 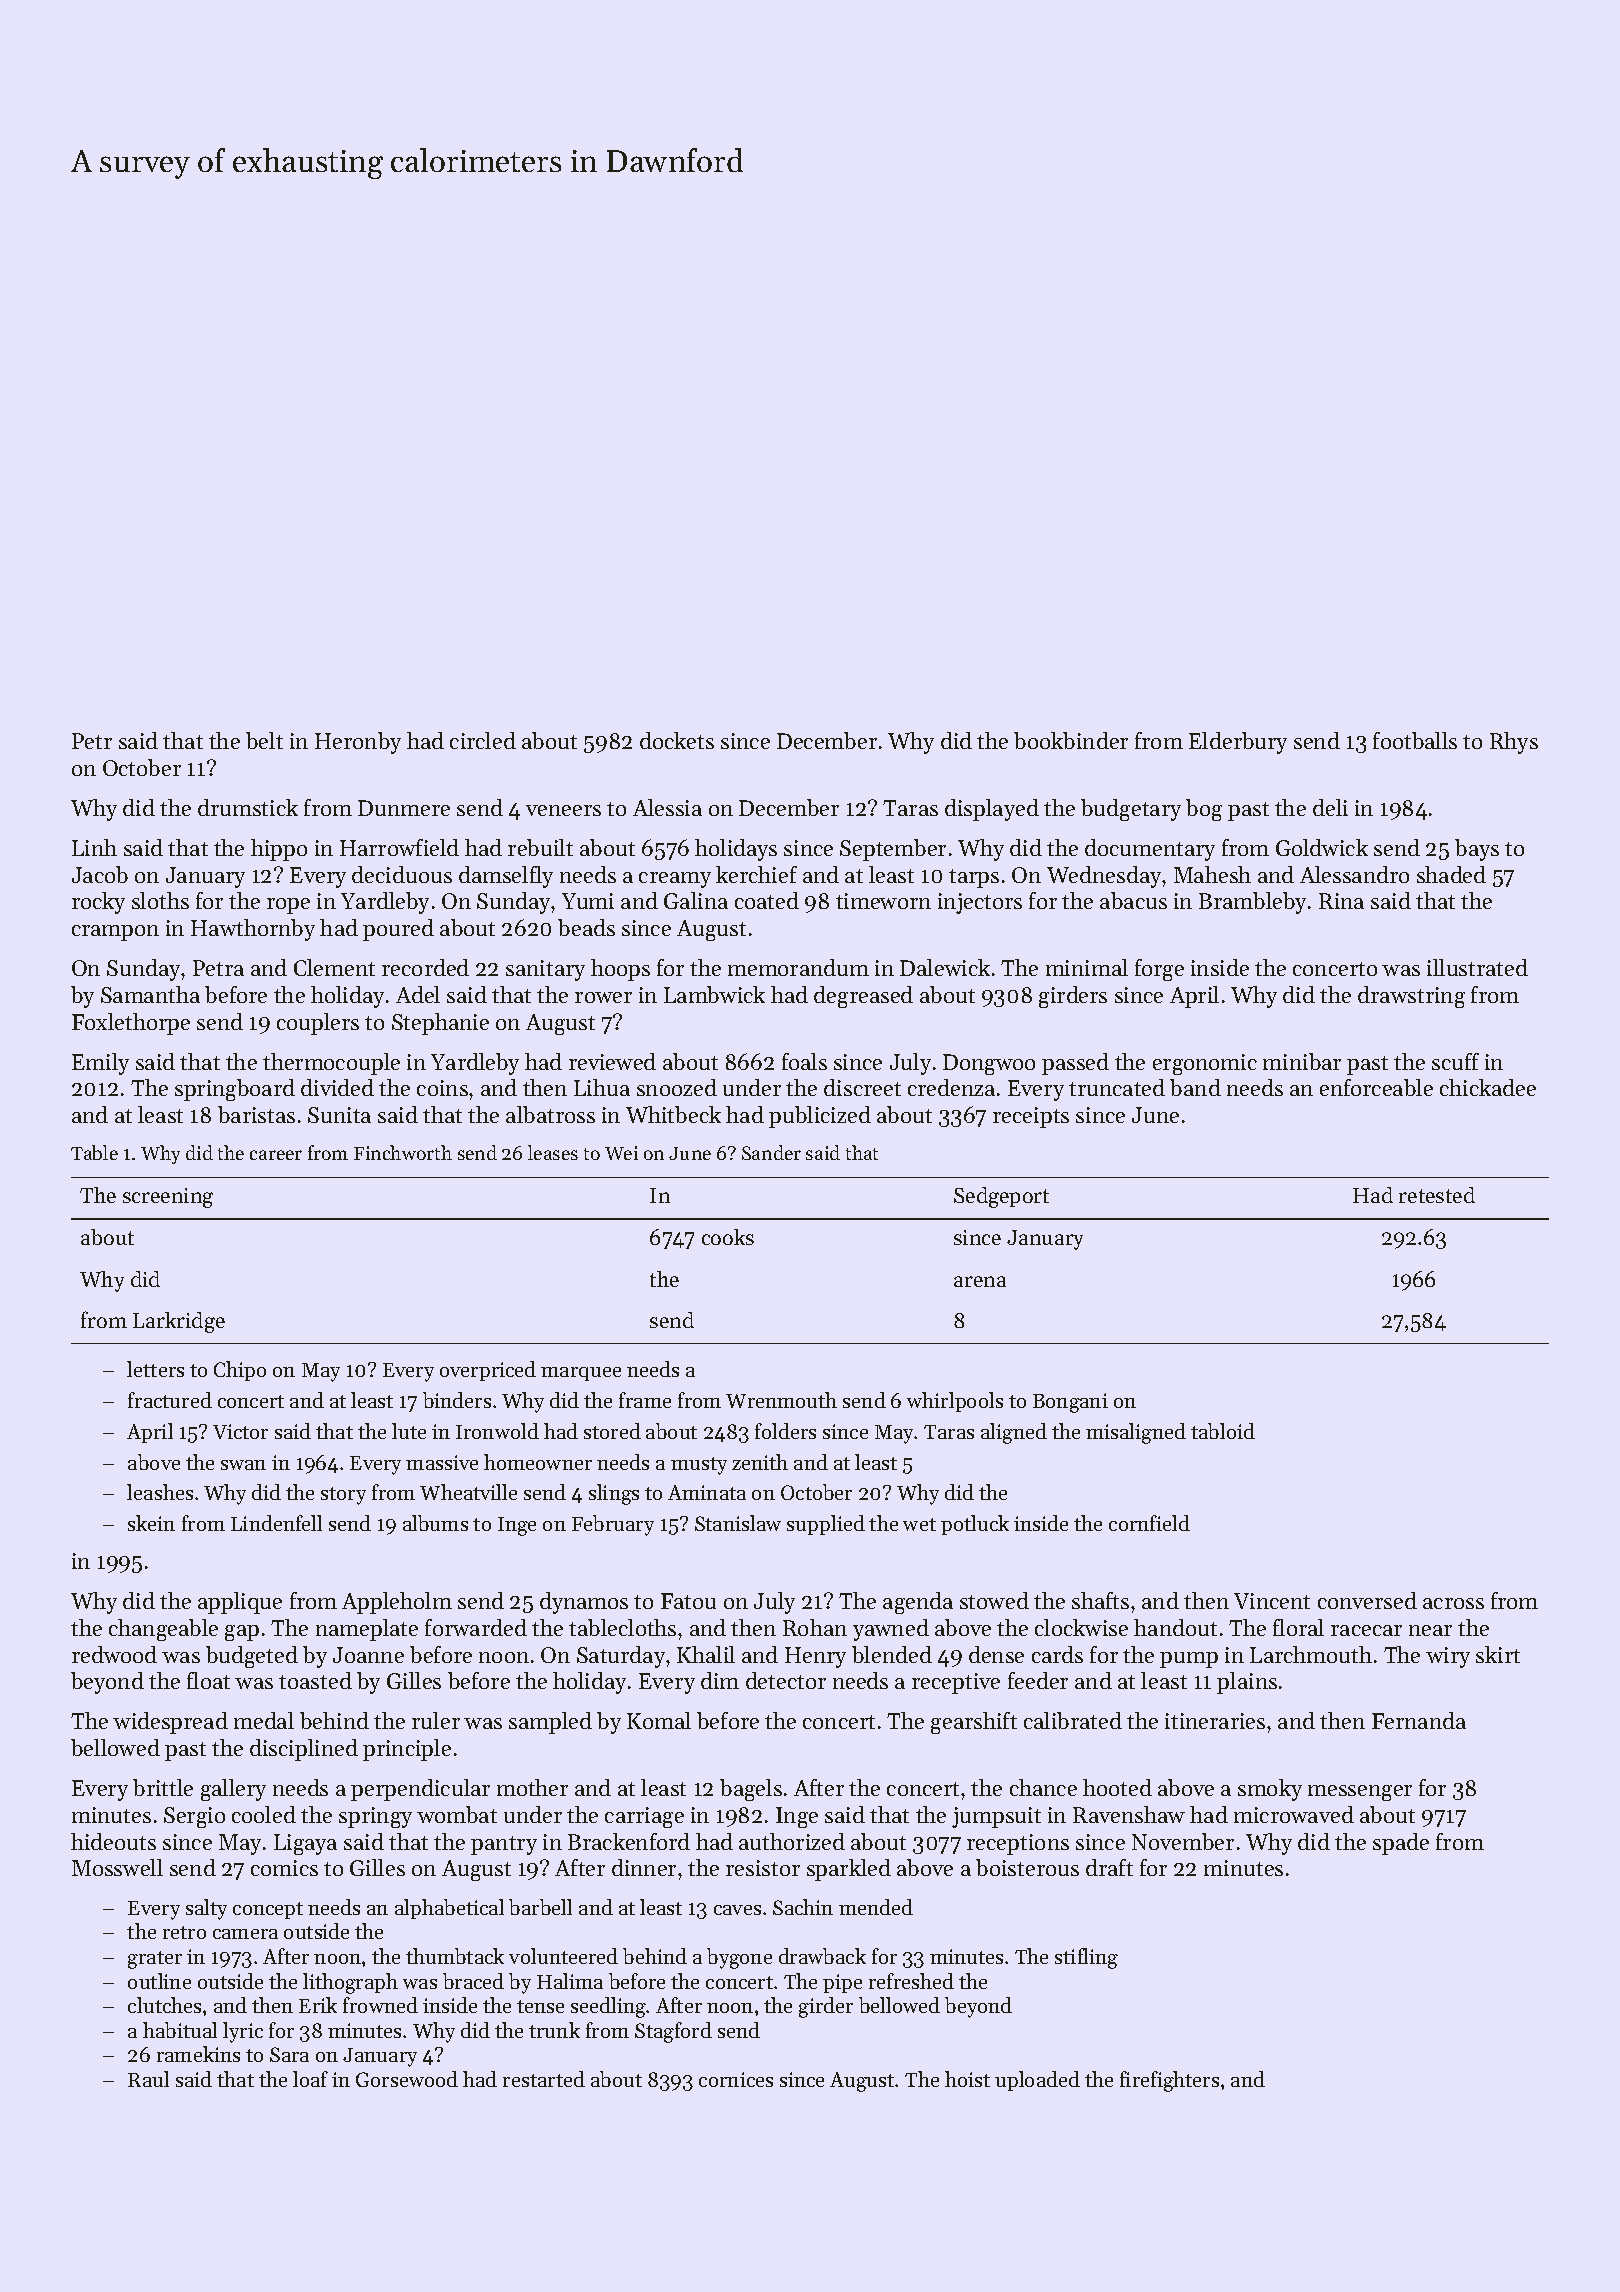 I want to click on bookbinder, so click(x=1071, y=740).
